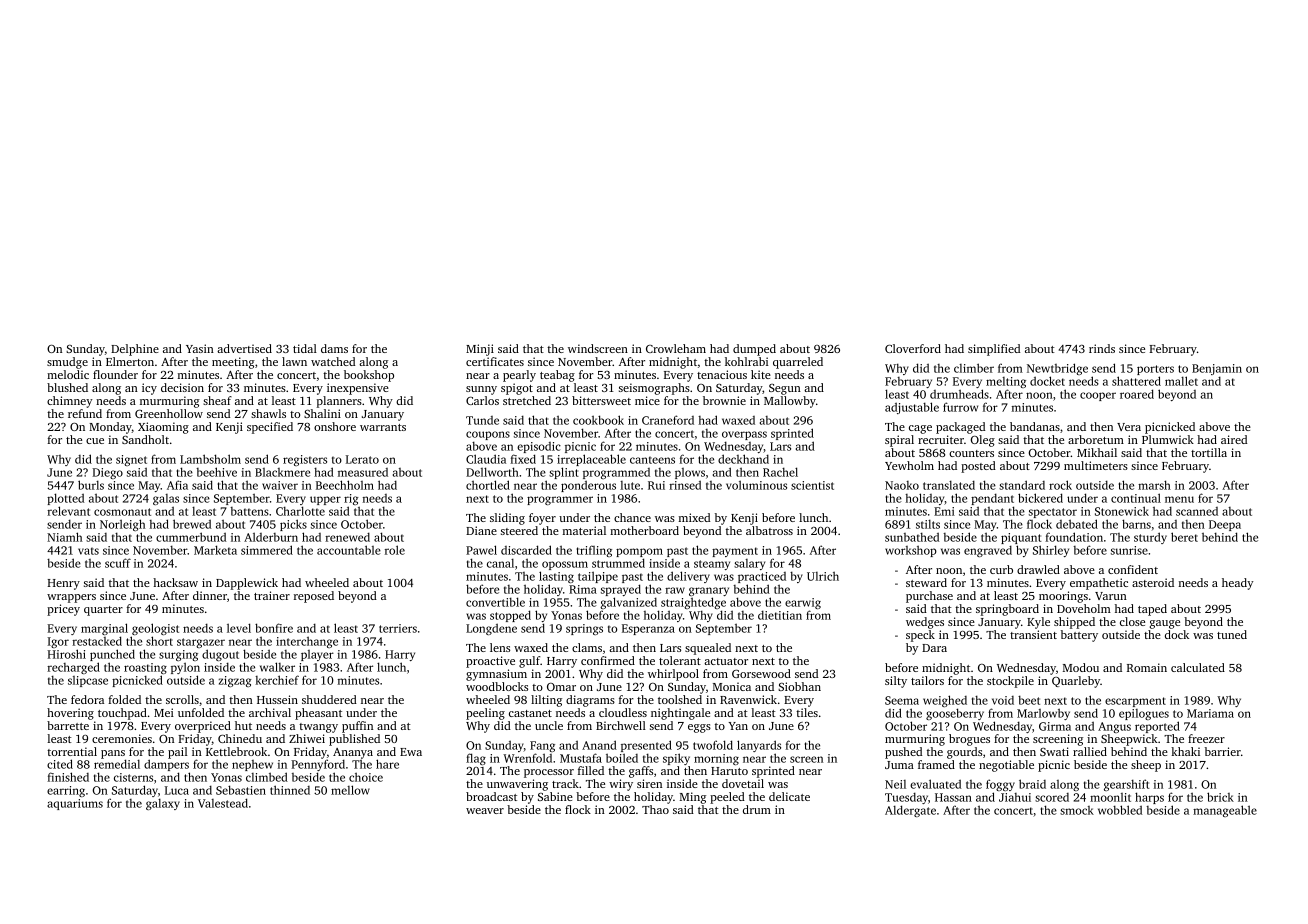 The height and width of the screenshot is (924, 1308). I want to click on Luca, so click(177, 790).
